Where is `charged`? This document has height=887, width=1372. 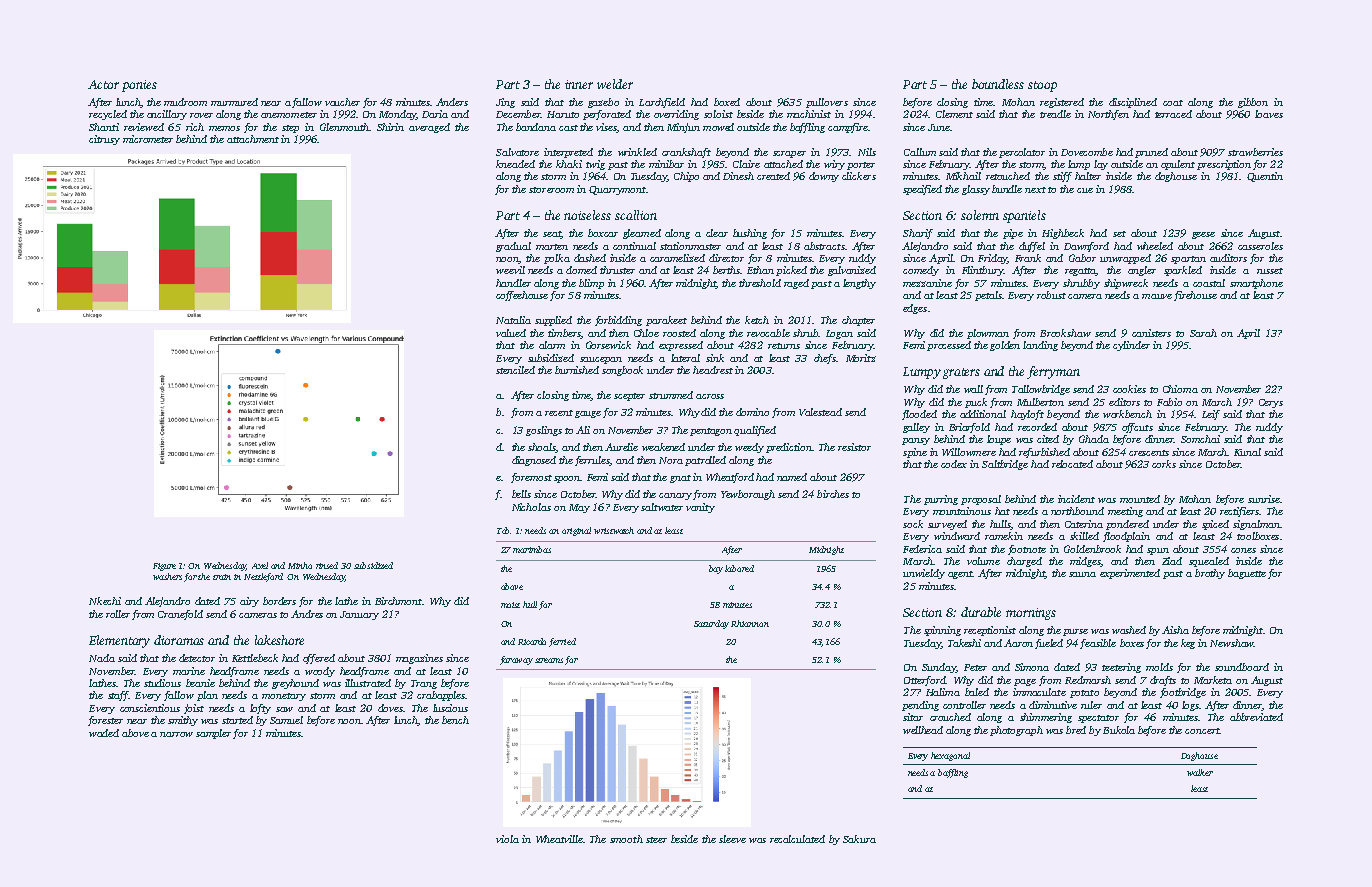 charged is located at coordinates (1024, 562).
